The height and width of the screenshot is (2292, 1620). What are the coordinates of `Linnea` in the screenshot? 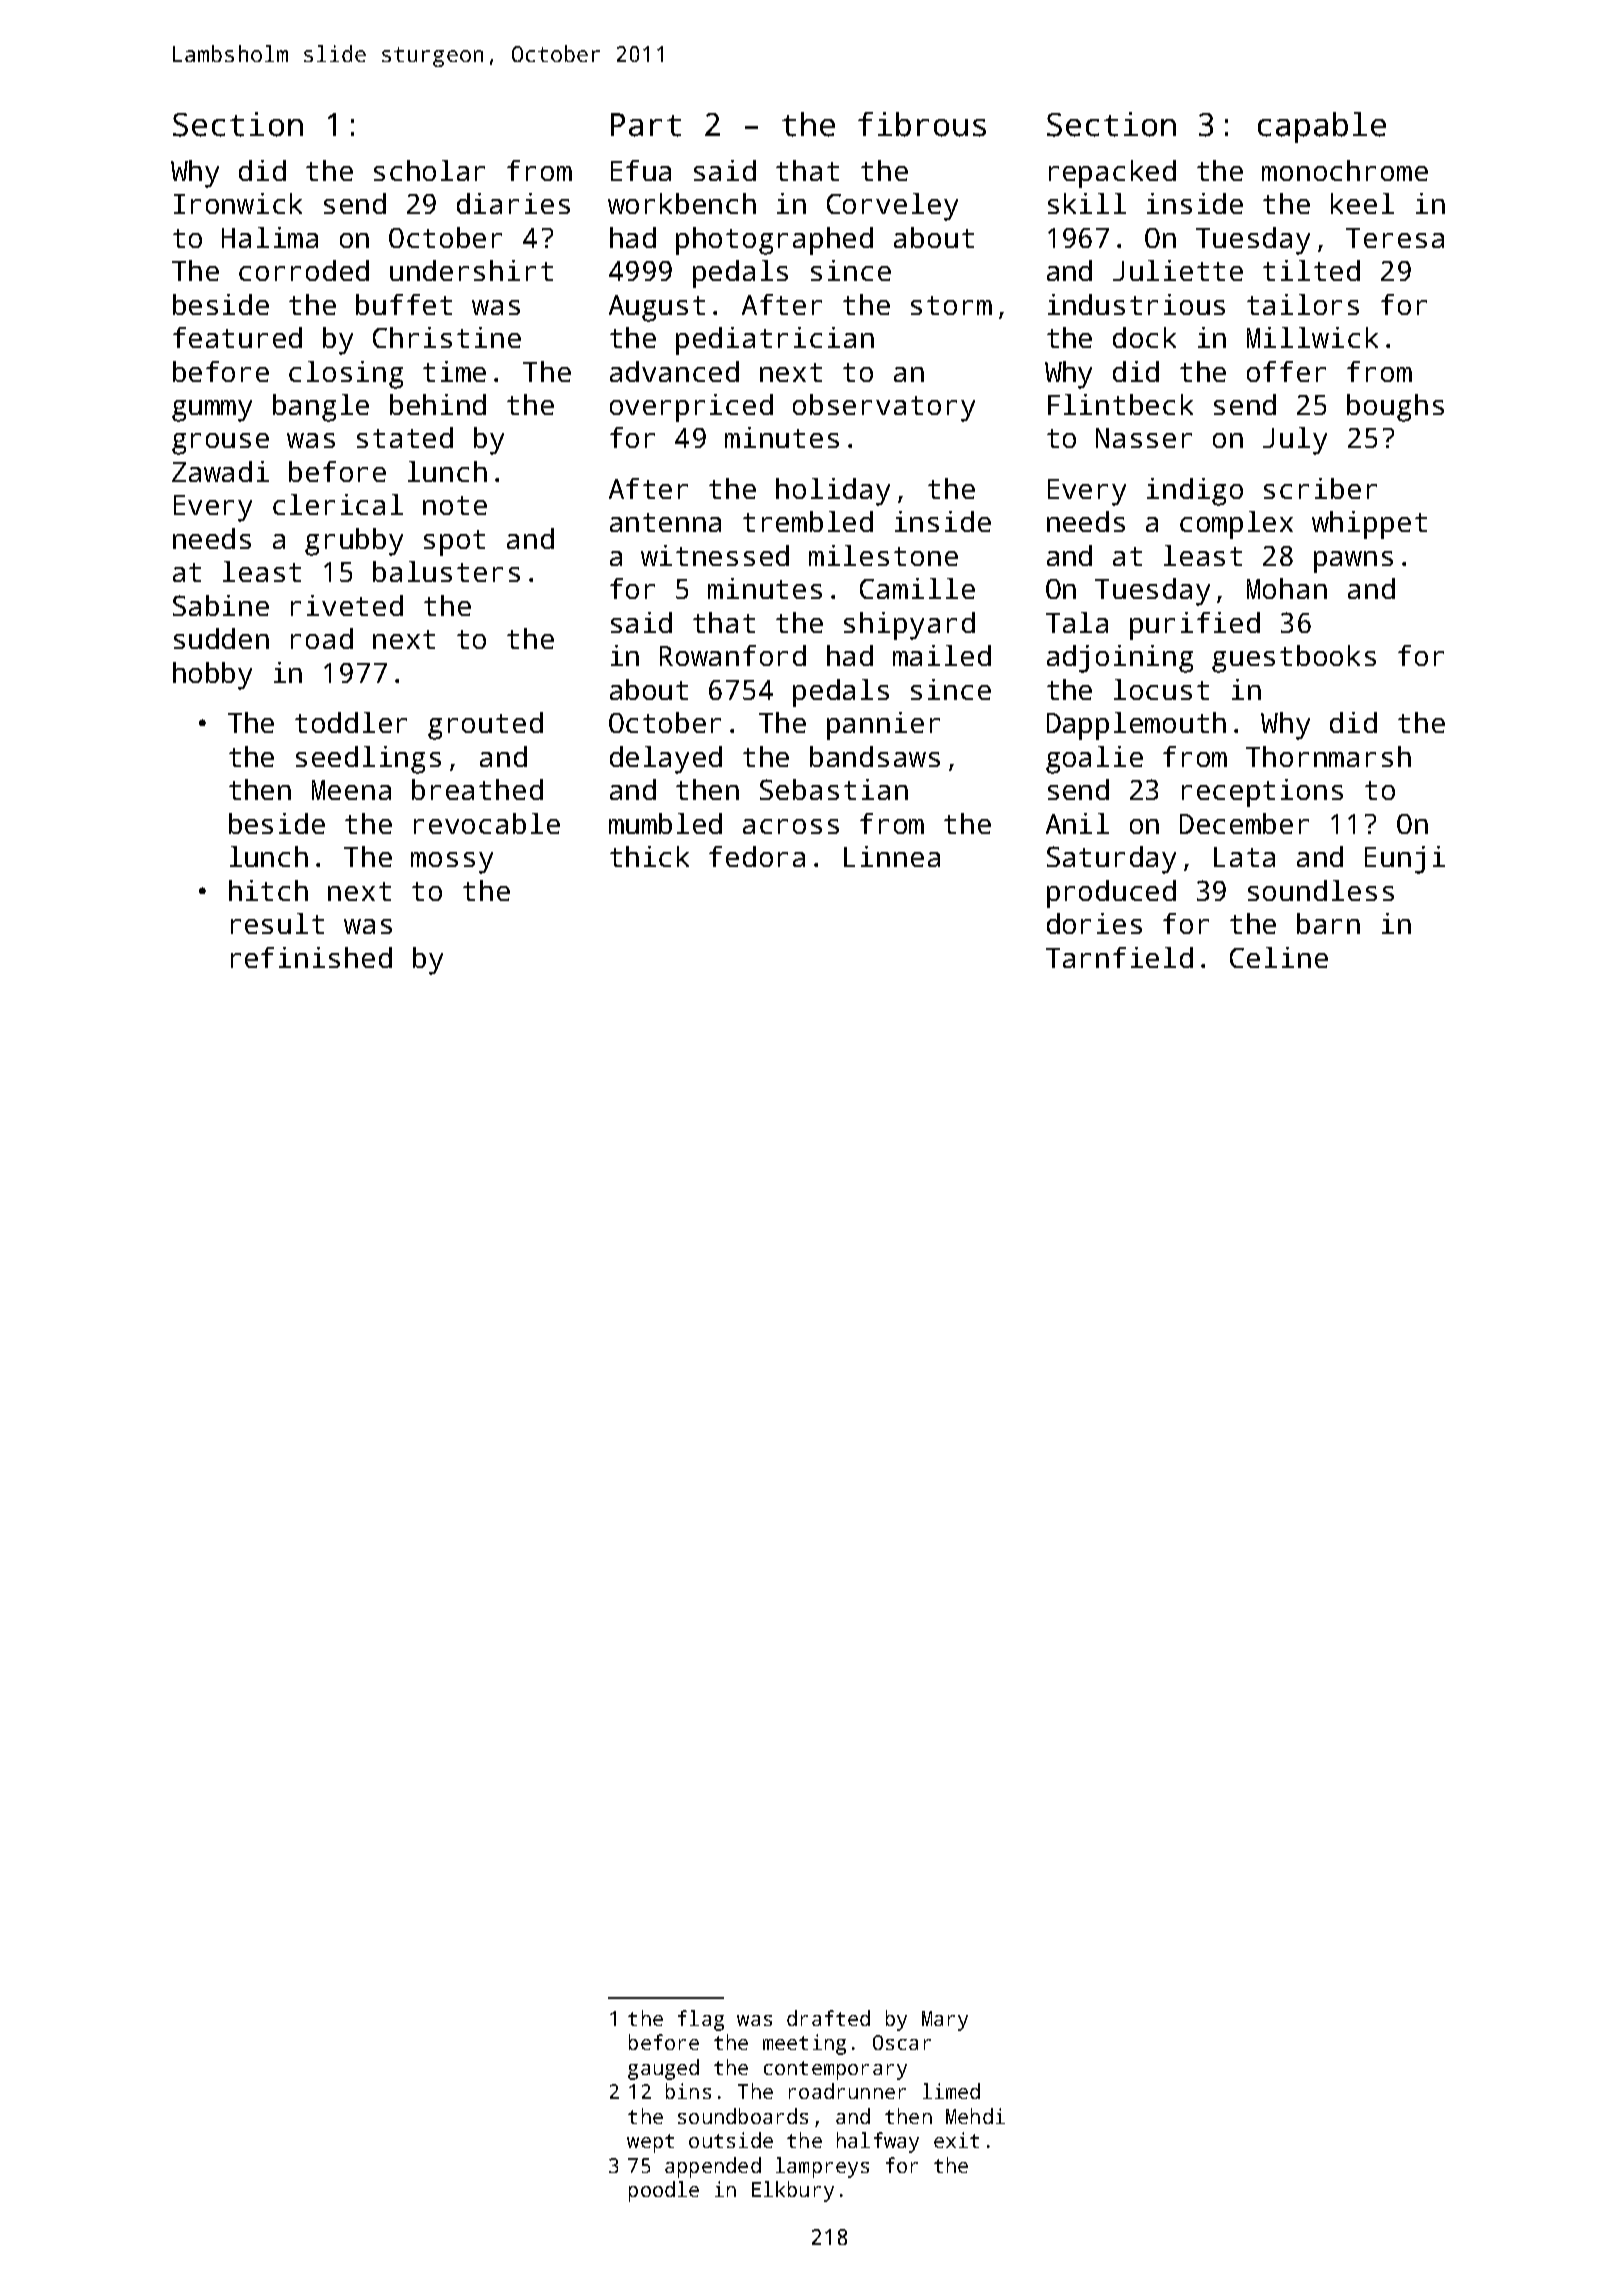 It's located at (892, 856).
